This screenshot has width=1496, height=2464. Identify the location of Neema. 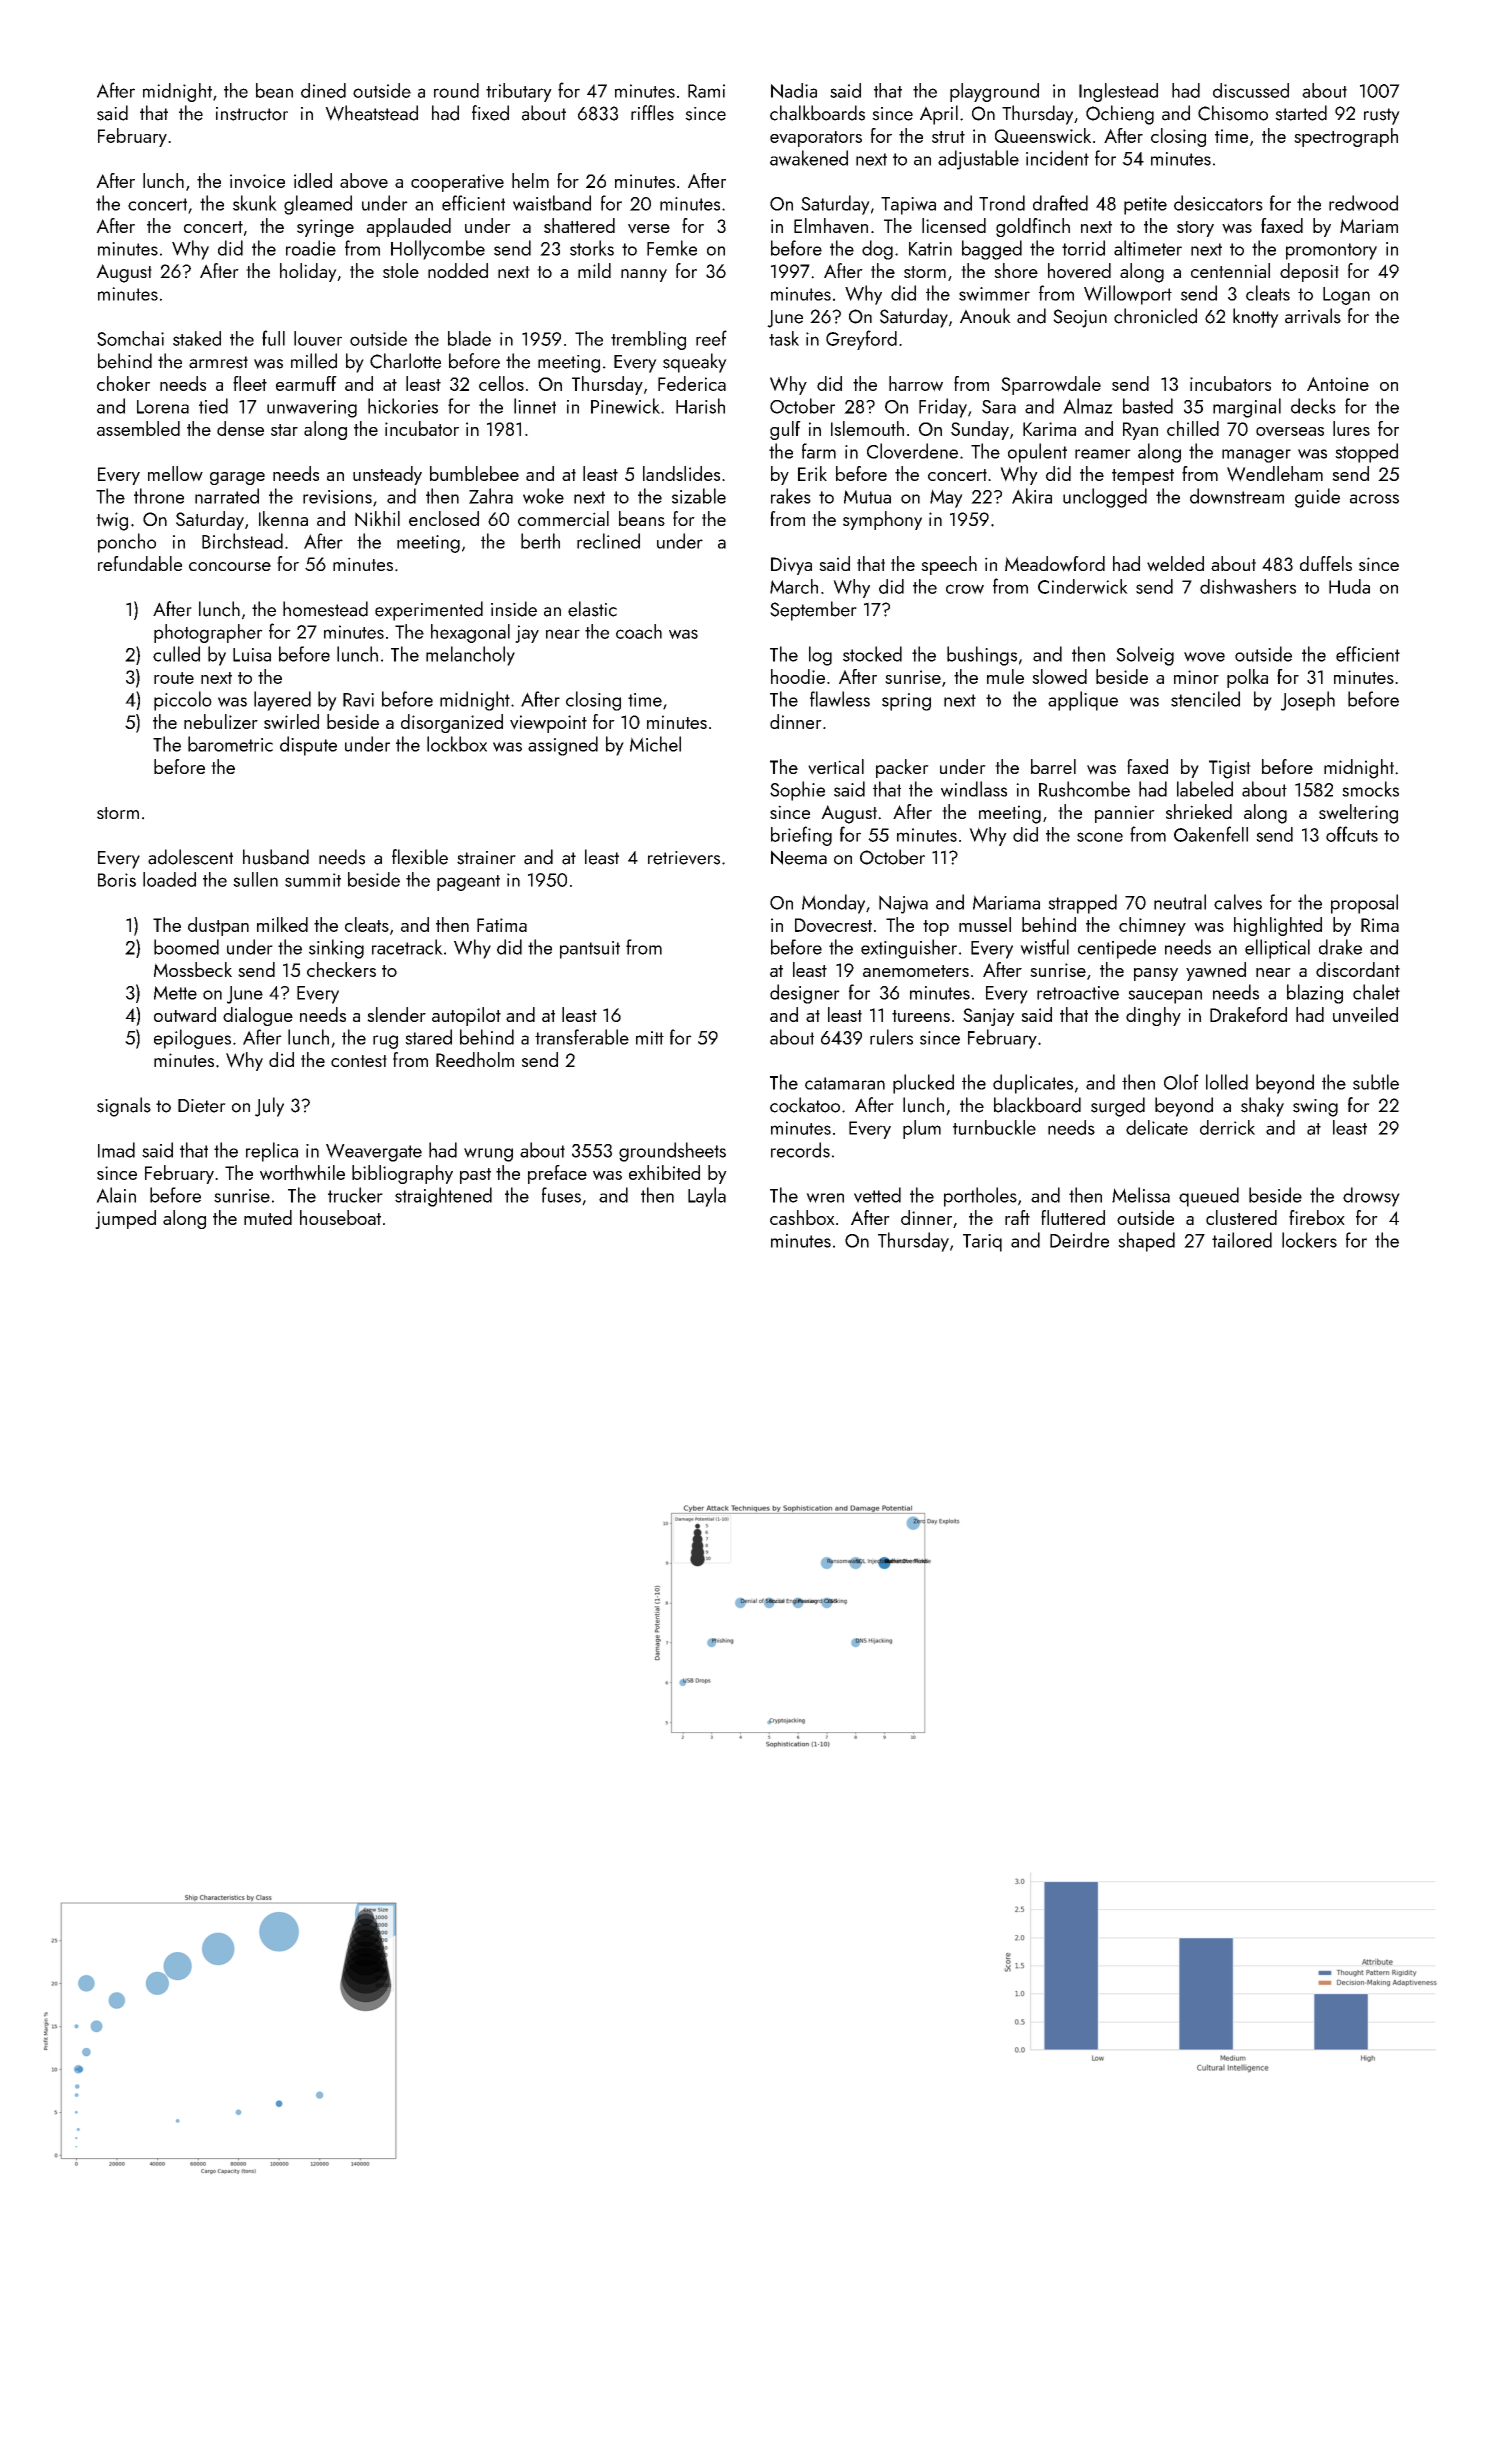
(799, 857).
